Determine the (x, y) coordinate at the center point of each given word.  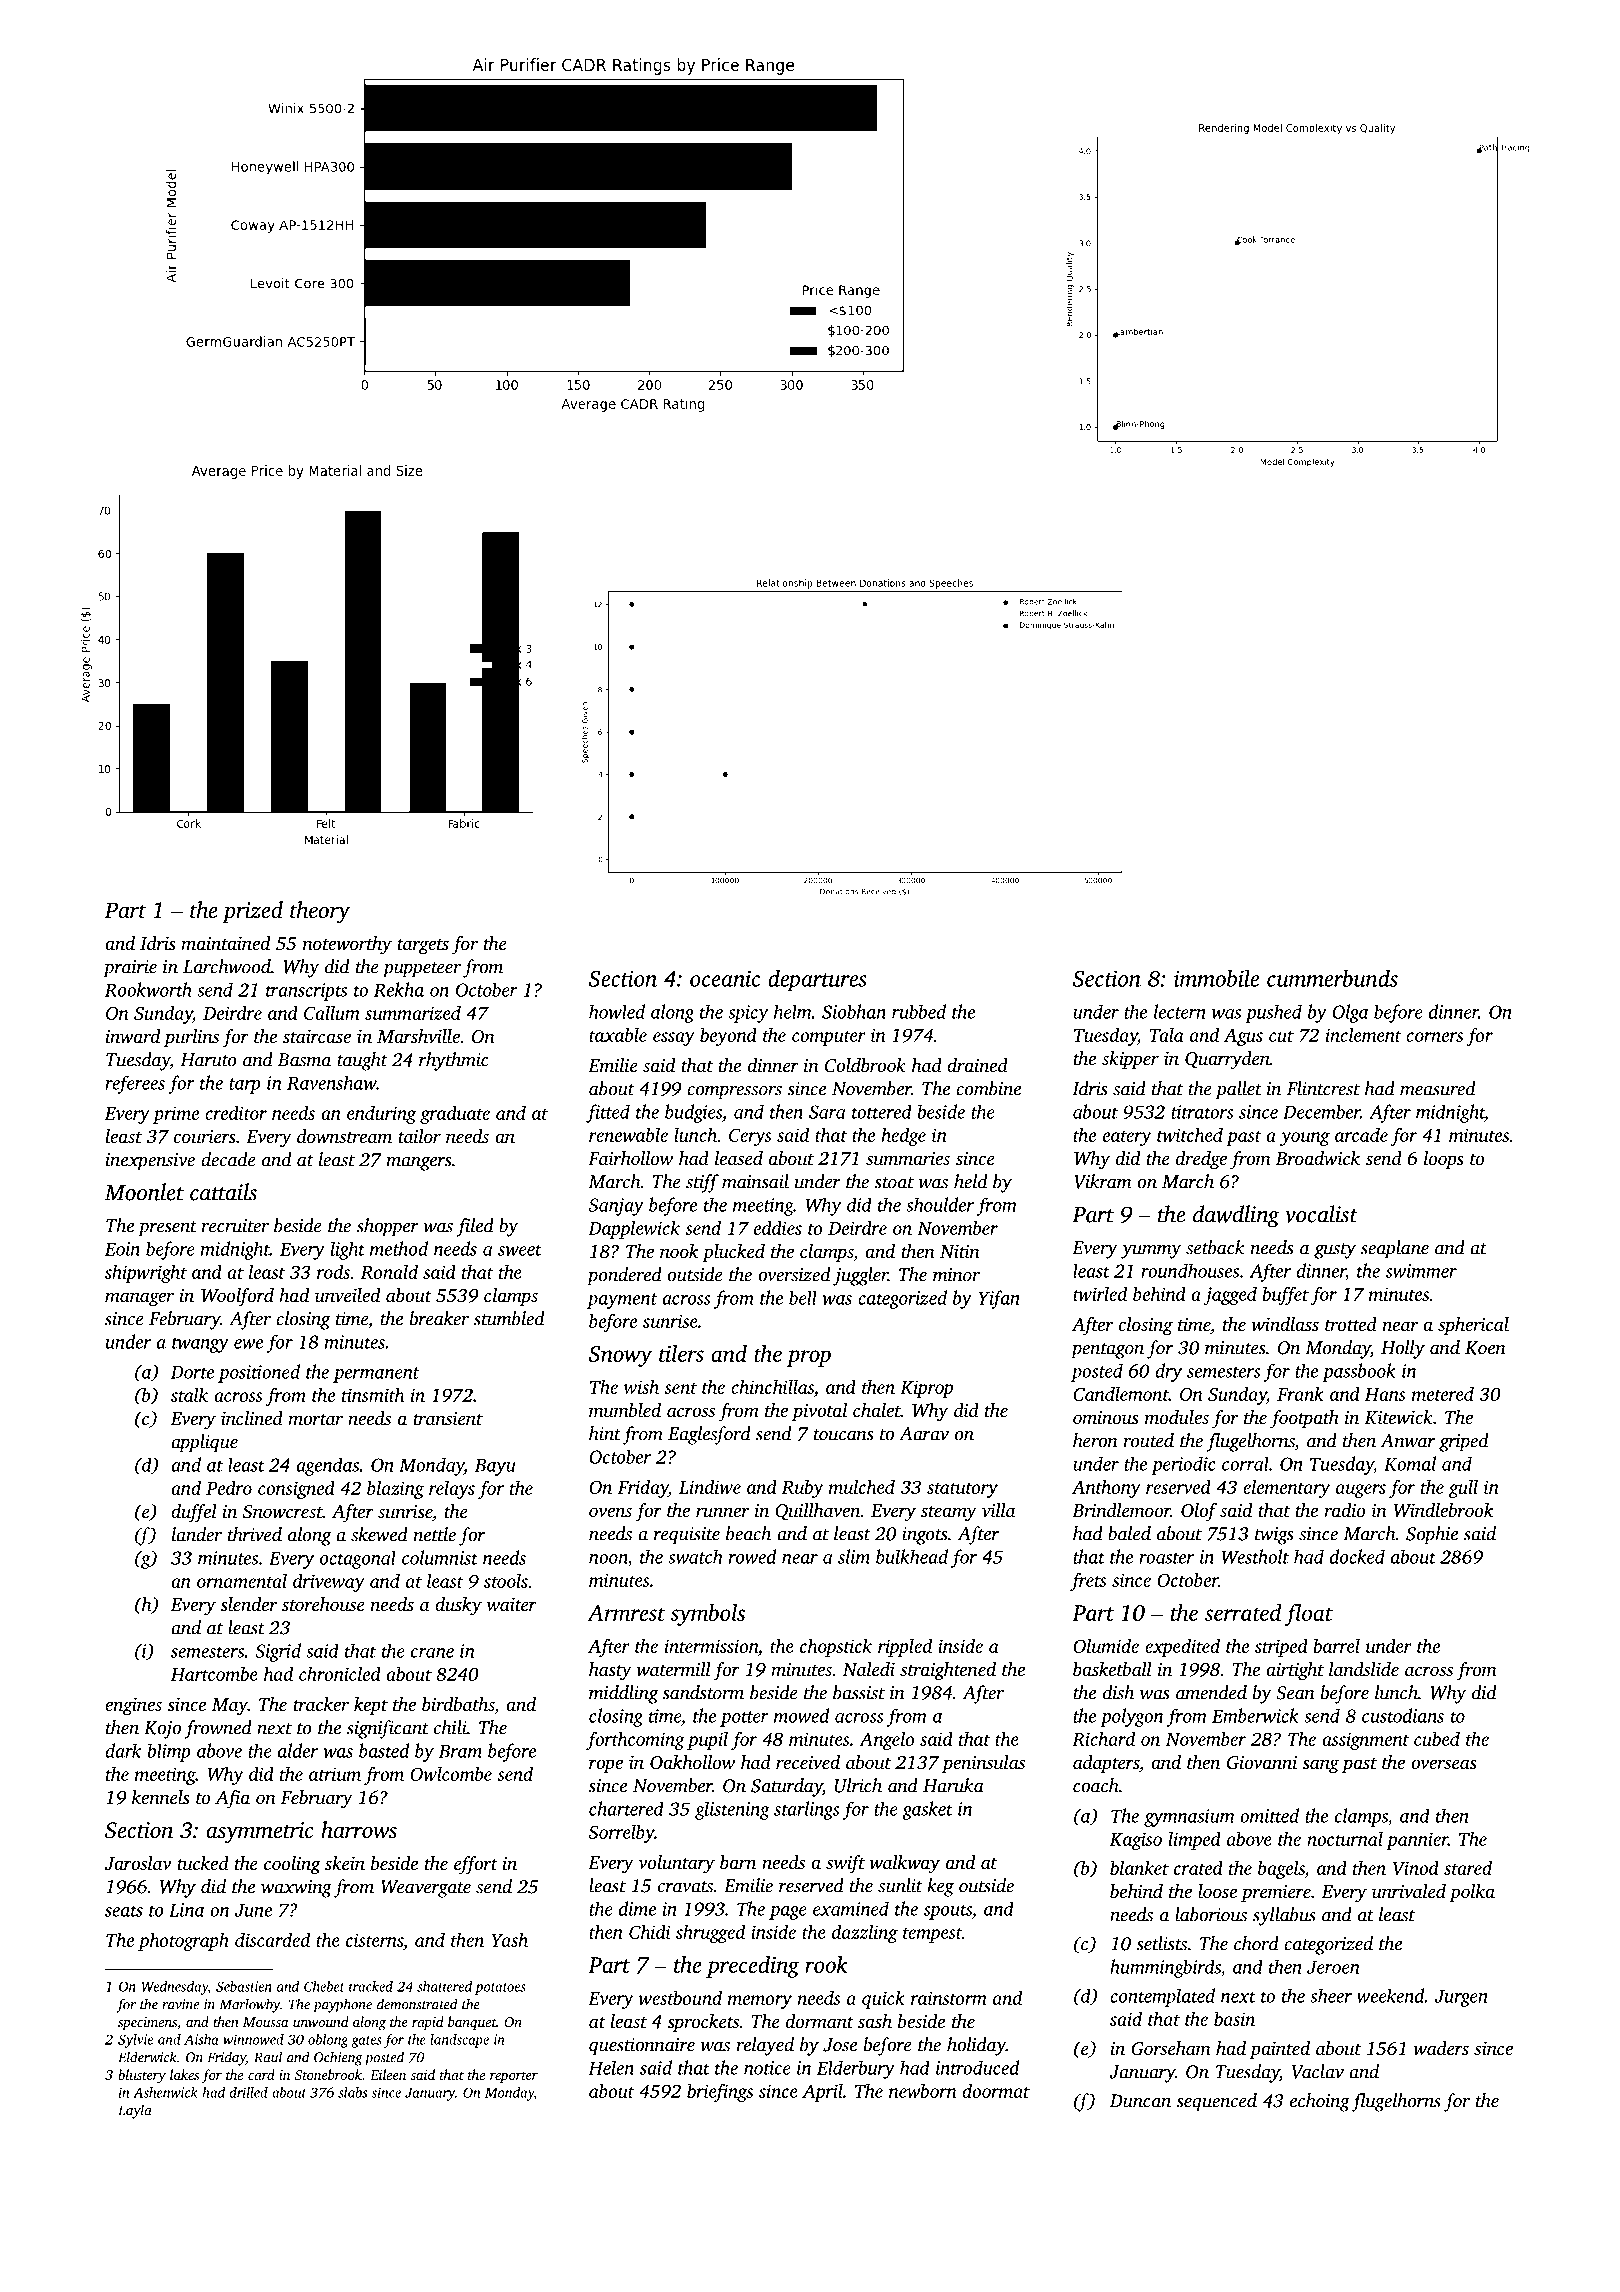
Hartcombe (214, 1674)
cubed (1437, 1739)
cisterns (374, 1940)
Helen (611, 2067)
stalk (189, 1394)
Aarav (924, 1434)
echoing (1320, 2102)
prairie (130, 969)
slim (854, 1556)
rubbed (919, 1011)
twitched (1190, 1135)
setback (1215, 1247)
